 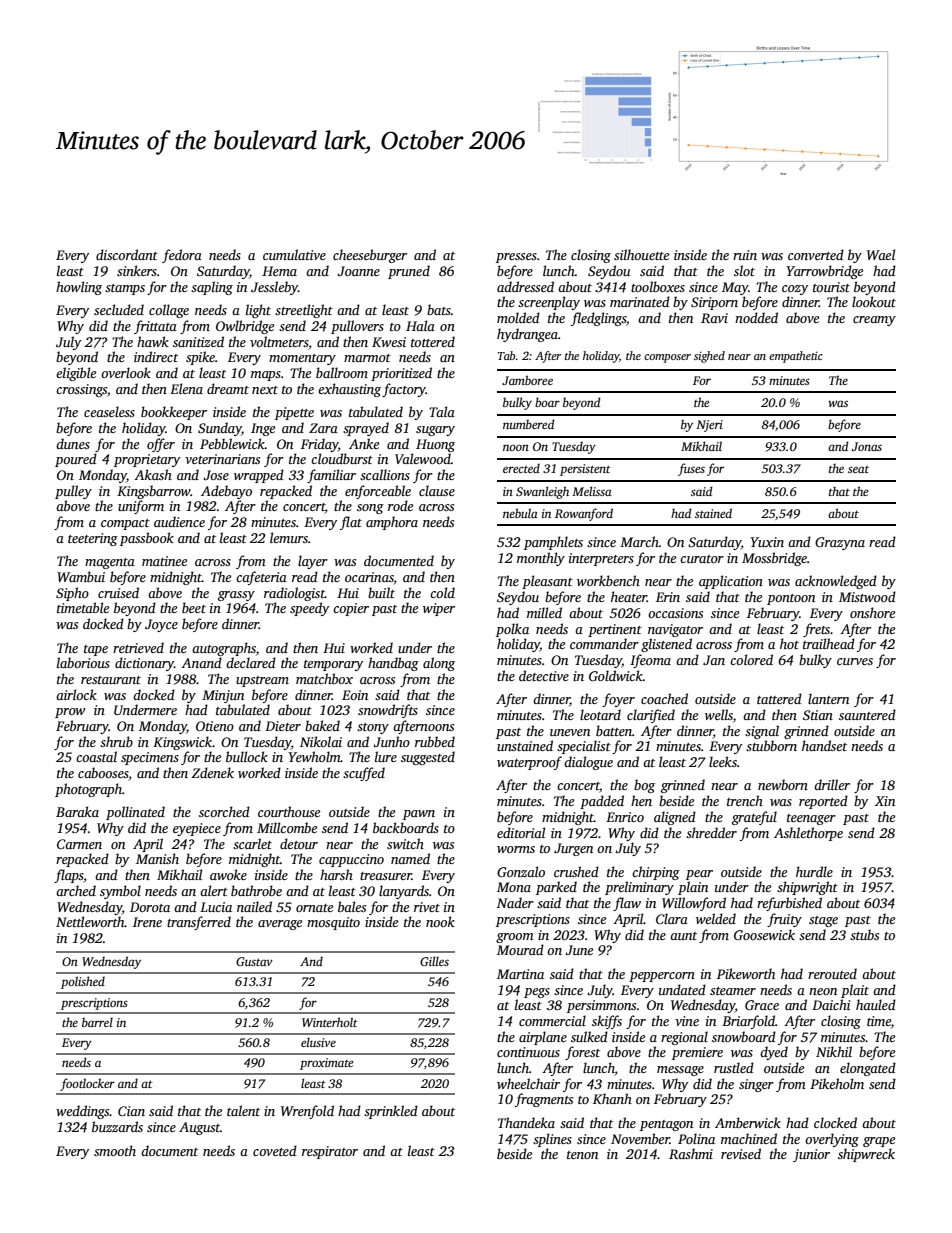 What do you see at coordinates (791, 599) in the screenshot?
I see `pontoon` at bounding box center [791, 599].
